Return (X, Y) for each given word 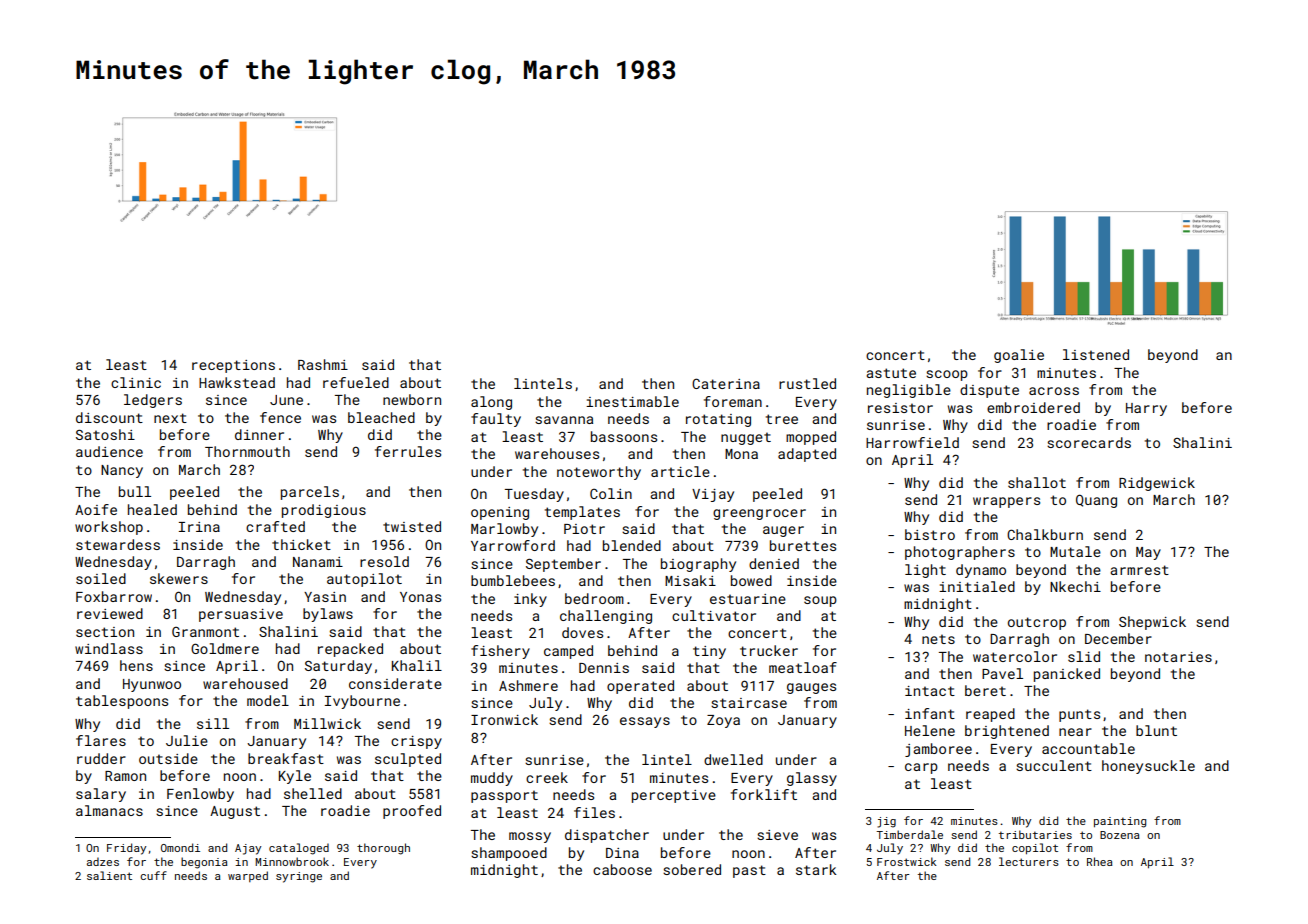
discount (109, 417)
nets (938, 639)
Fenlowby (200, 795)
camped (568, 652)
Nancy (122, 471)
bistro (930, 534)
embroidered (1033, 407)
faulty (496, 420)
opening (500, 513)
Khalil (417, 665)
